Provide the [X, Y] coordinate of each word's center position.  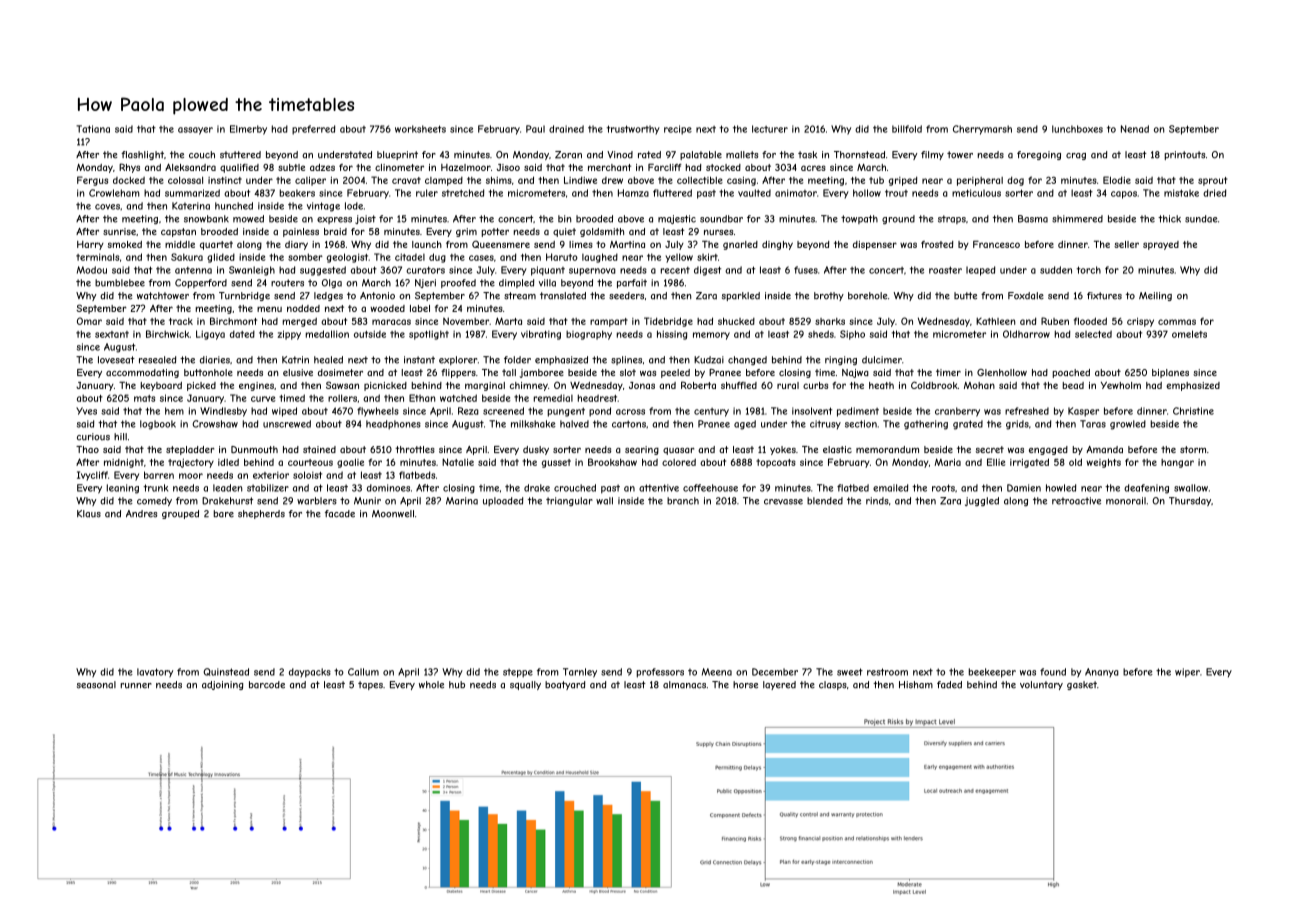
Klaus [89, 514]
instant [419, 360]
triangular [569, 501]
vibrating [541, 335]
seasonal [96, 685]
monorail [1126, 501]
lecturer [770, 129]
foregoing [1039, 155]
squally [525, 685]
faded [949, 685]
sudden [1056, 270]
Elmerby [248, 130]
